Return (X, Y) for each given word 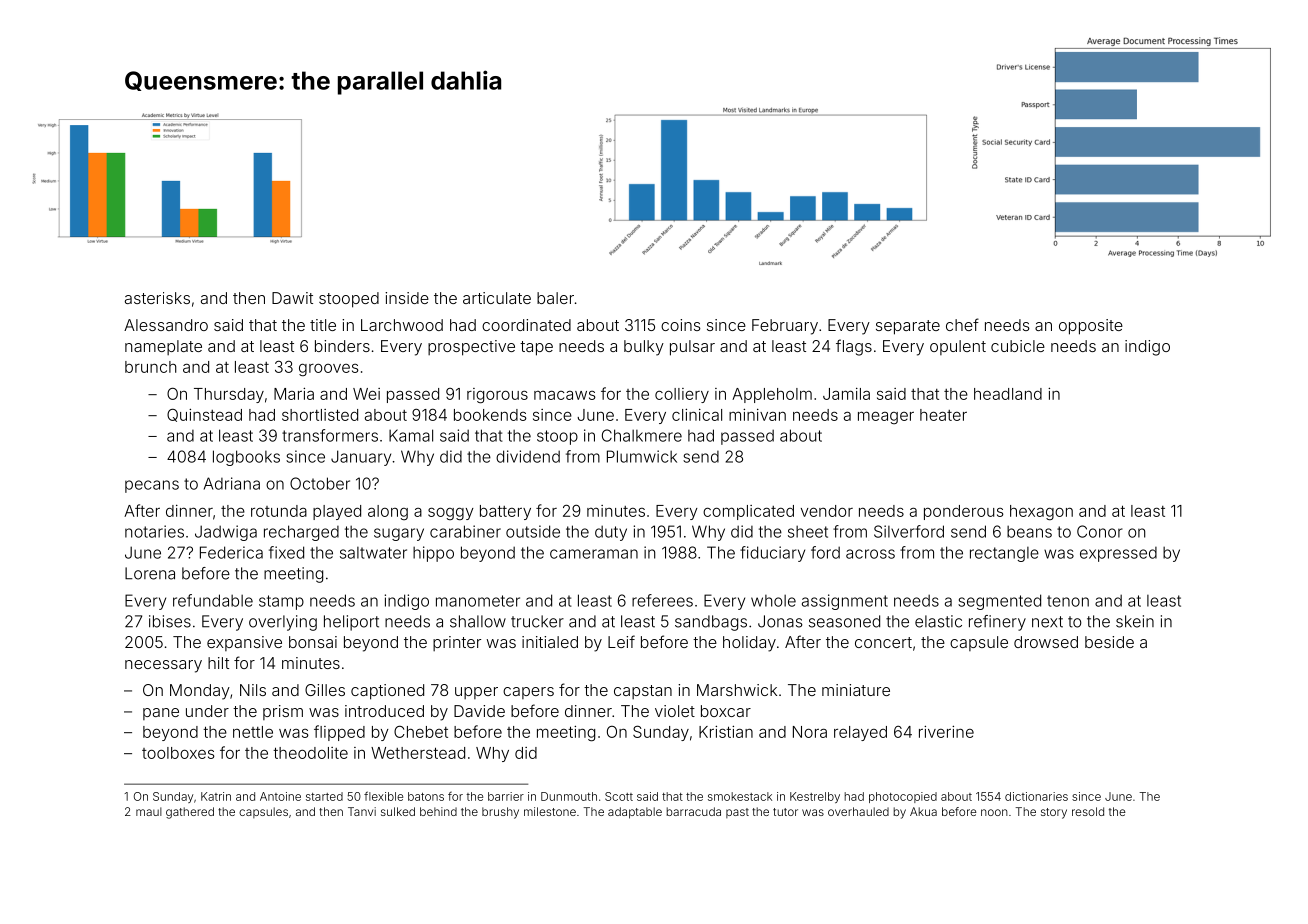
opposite (1091, 327)
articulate (497, 298)
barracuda (693, 811)
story (1054, 813)
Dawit (292, 298)
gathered (190, 813)
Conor (1100, 531)
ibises (170, 621)
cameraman (594, 554)
